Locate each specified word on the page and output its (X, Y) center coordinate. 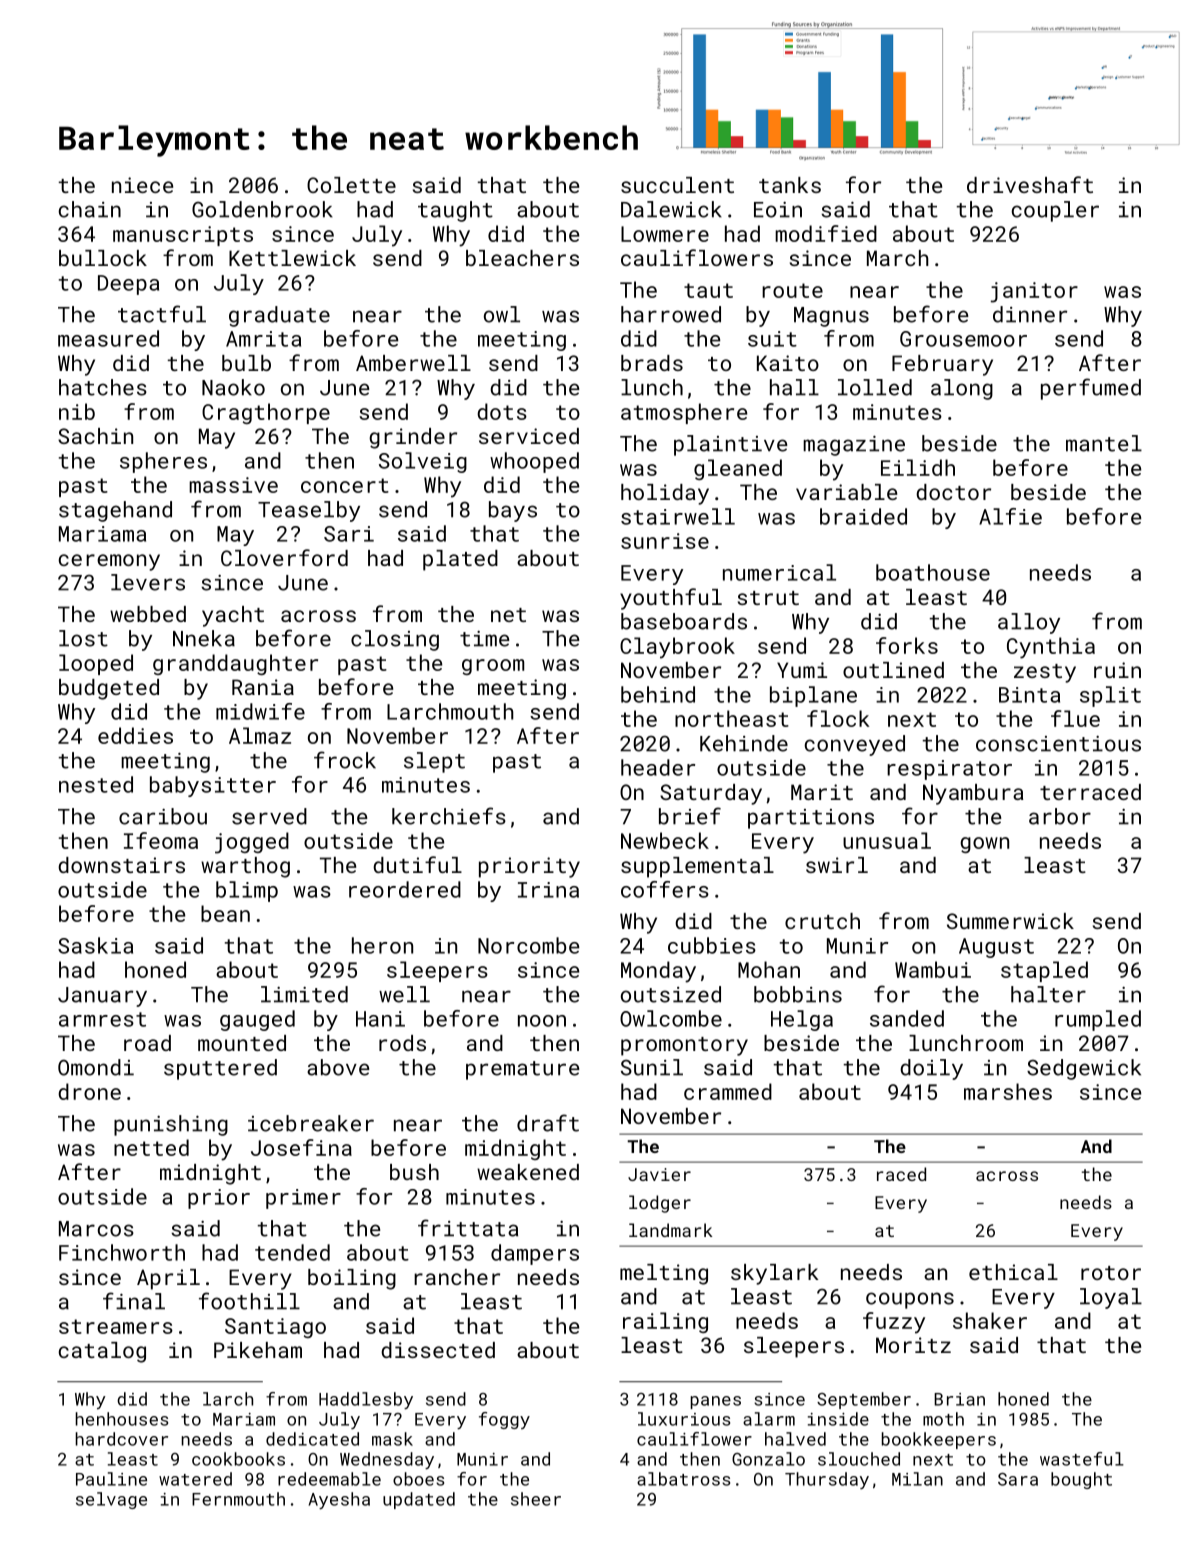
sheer (536, 1499)
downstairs (121, 865)
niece (142, 185)
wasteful (1082, 1459)
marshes (1008, 1091)
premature (522, 1070)
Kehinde (744, 743)
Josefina (301, 1147)
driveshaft (1030, 184)
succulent (677, 185)
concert (345, 485)
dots (502, 411)
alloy (1029, 623)
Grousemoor (963, 339)
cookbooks (238, 1459)
